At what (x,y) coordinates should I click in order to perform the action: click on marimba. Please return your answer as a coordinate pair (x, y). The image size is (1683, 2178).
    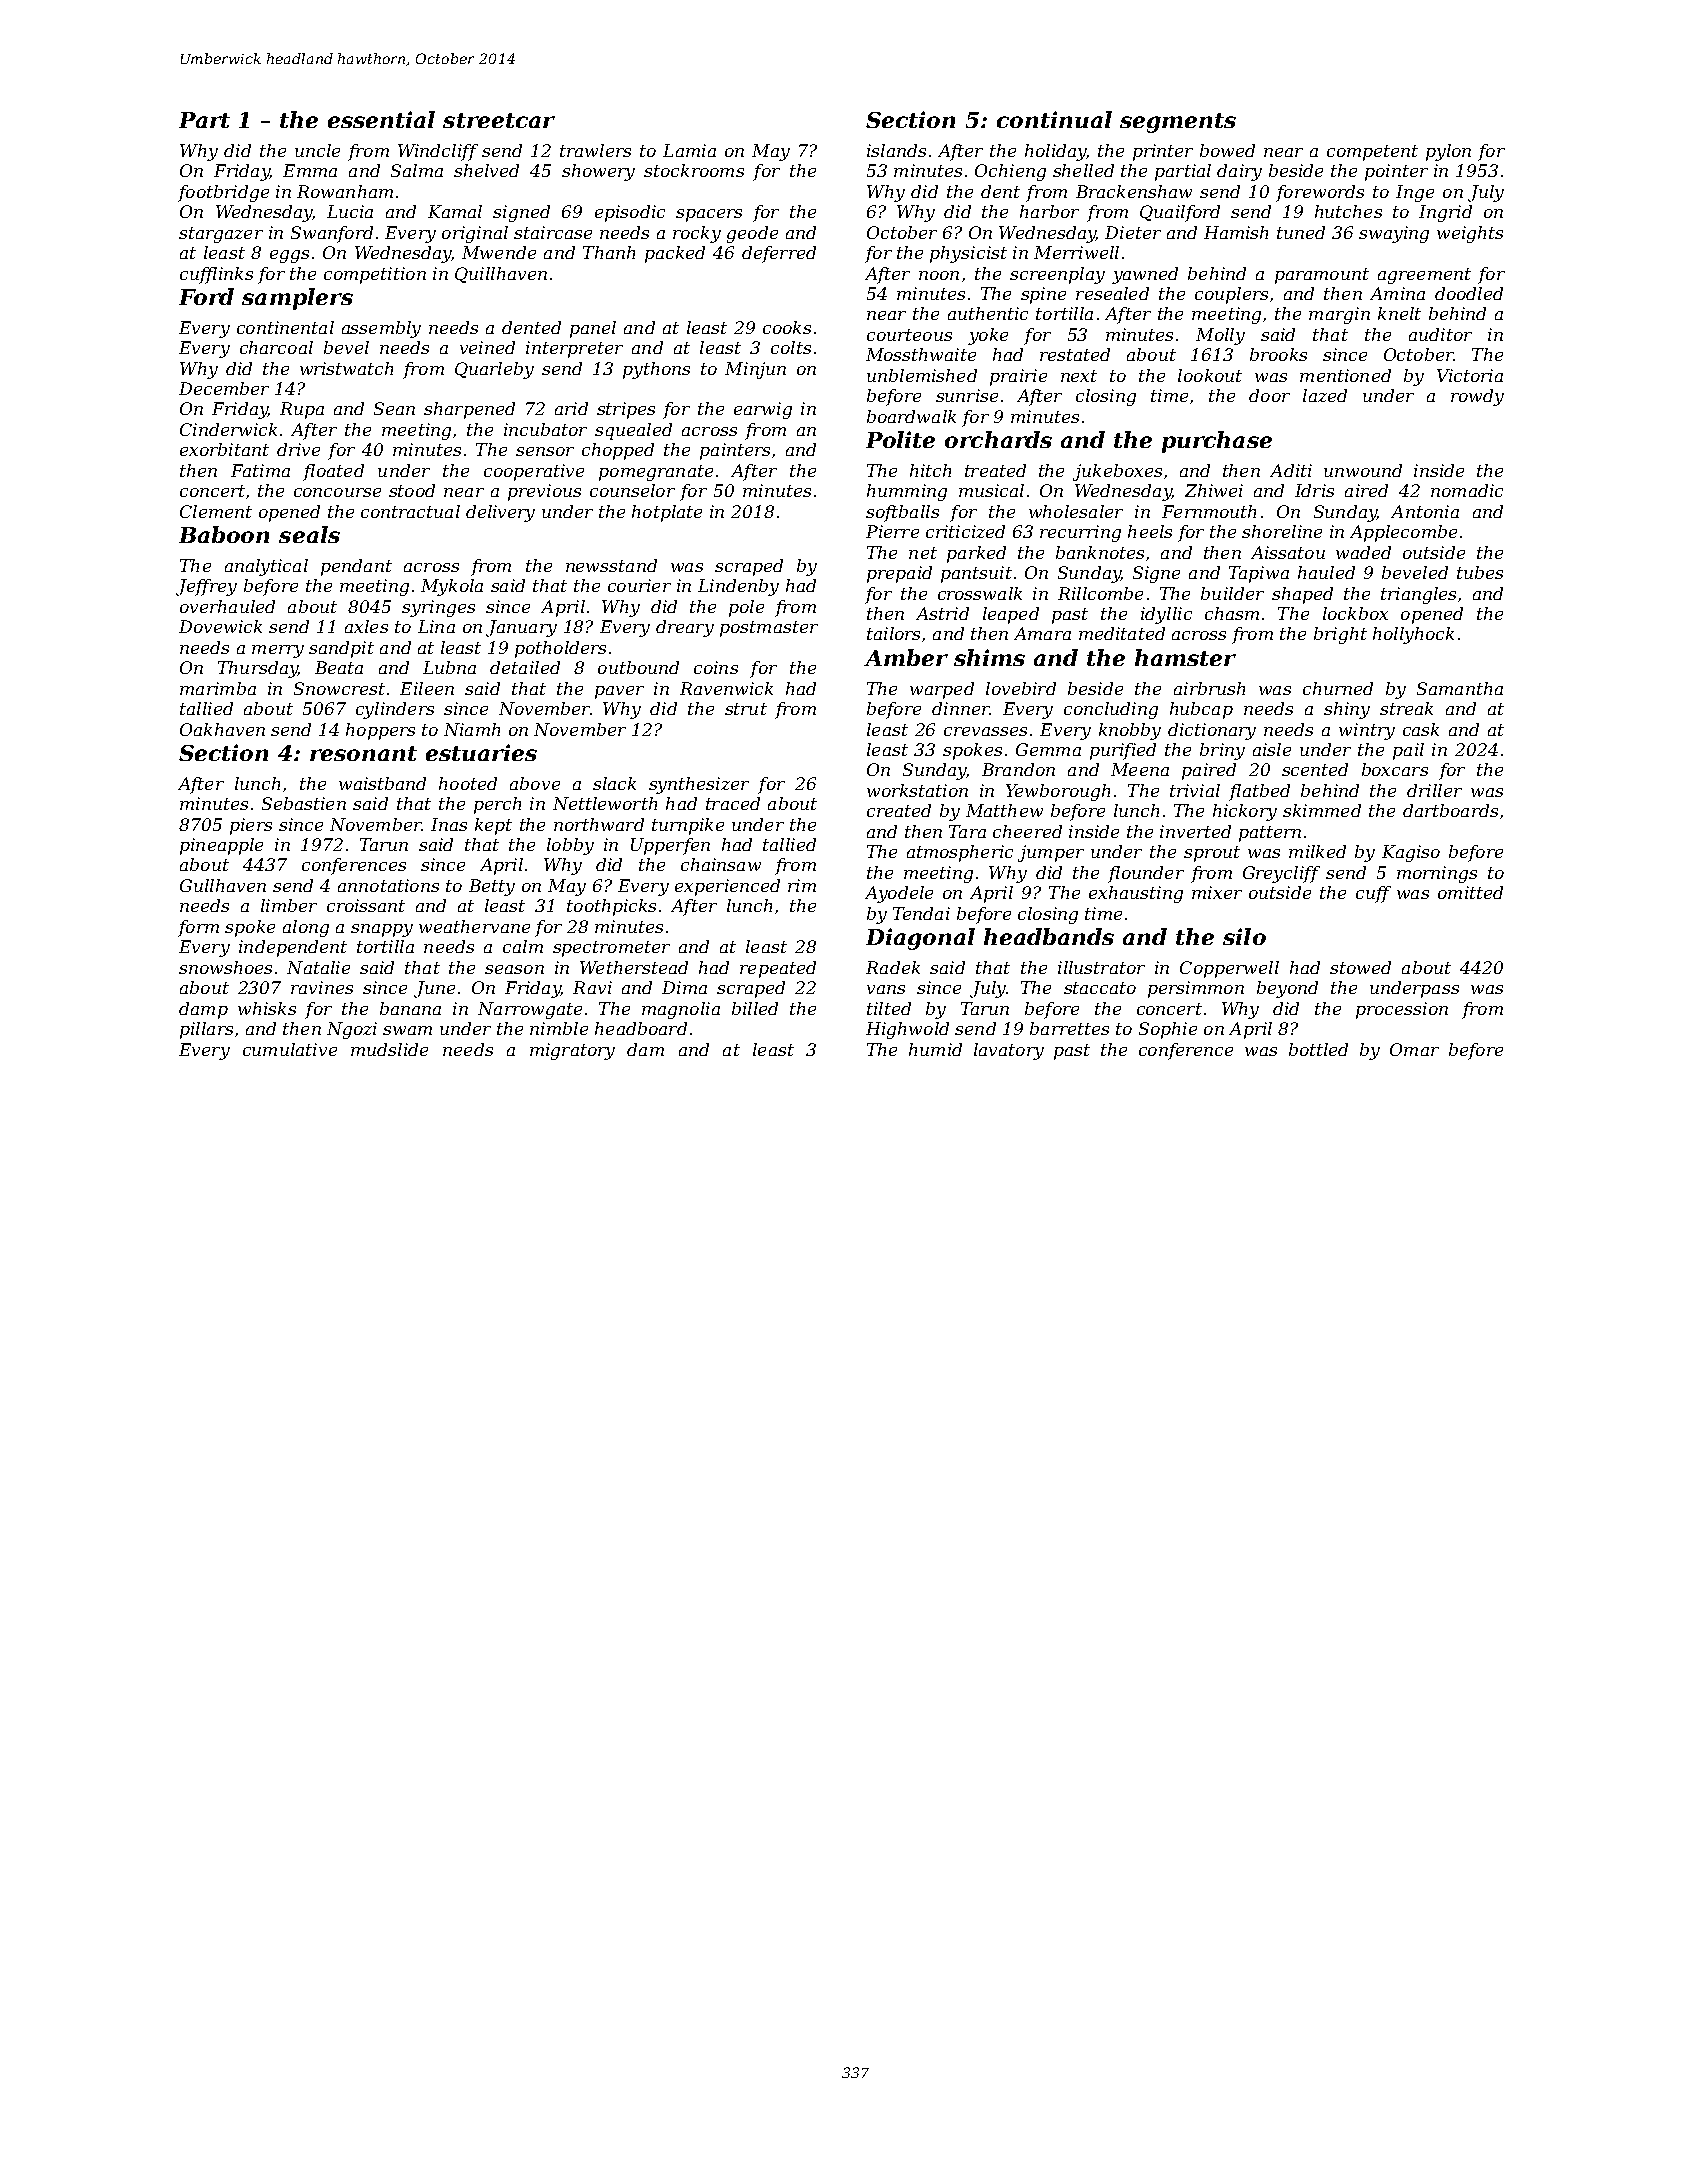
    Looking at the image, I should click on (218, 688).
